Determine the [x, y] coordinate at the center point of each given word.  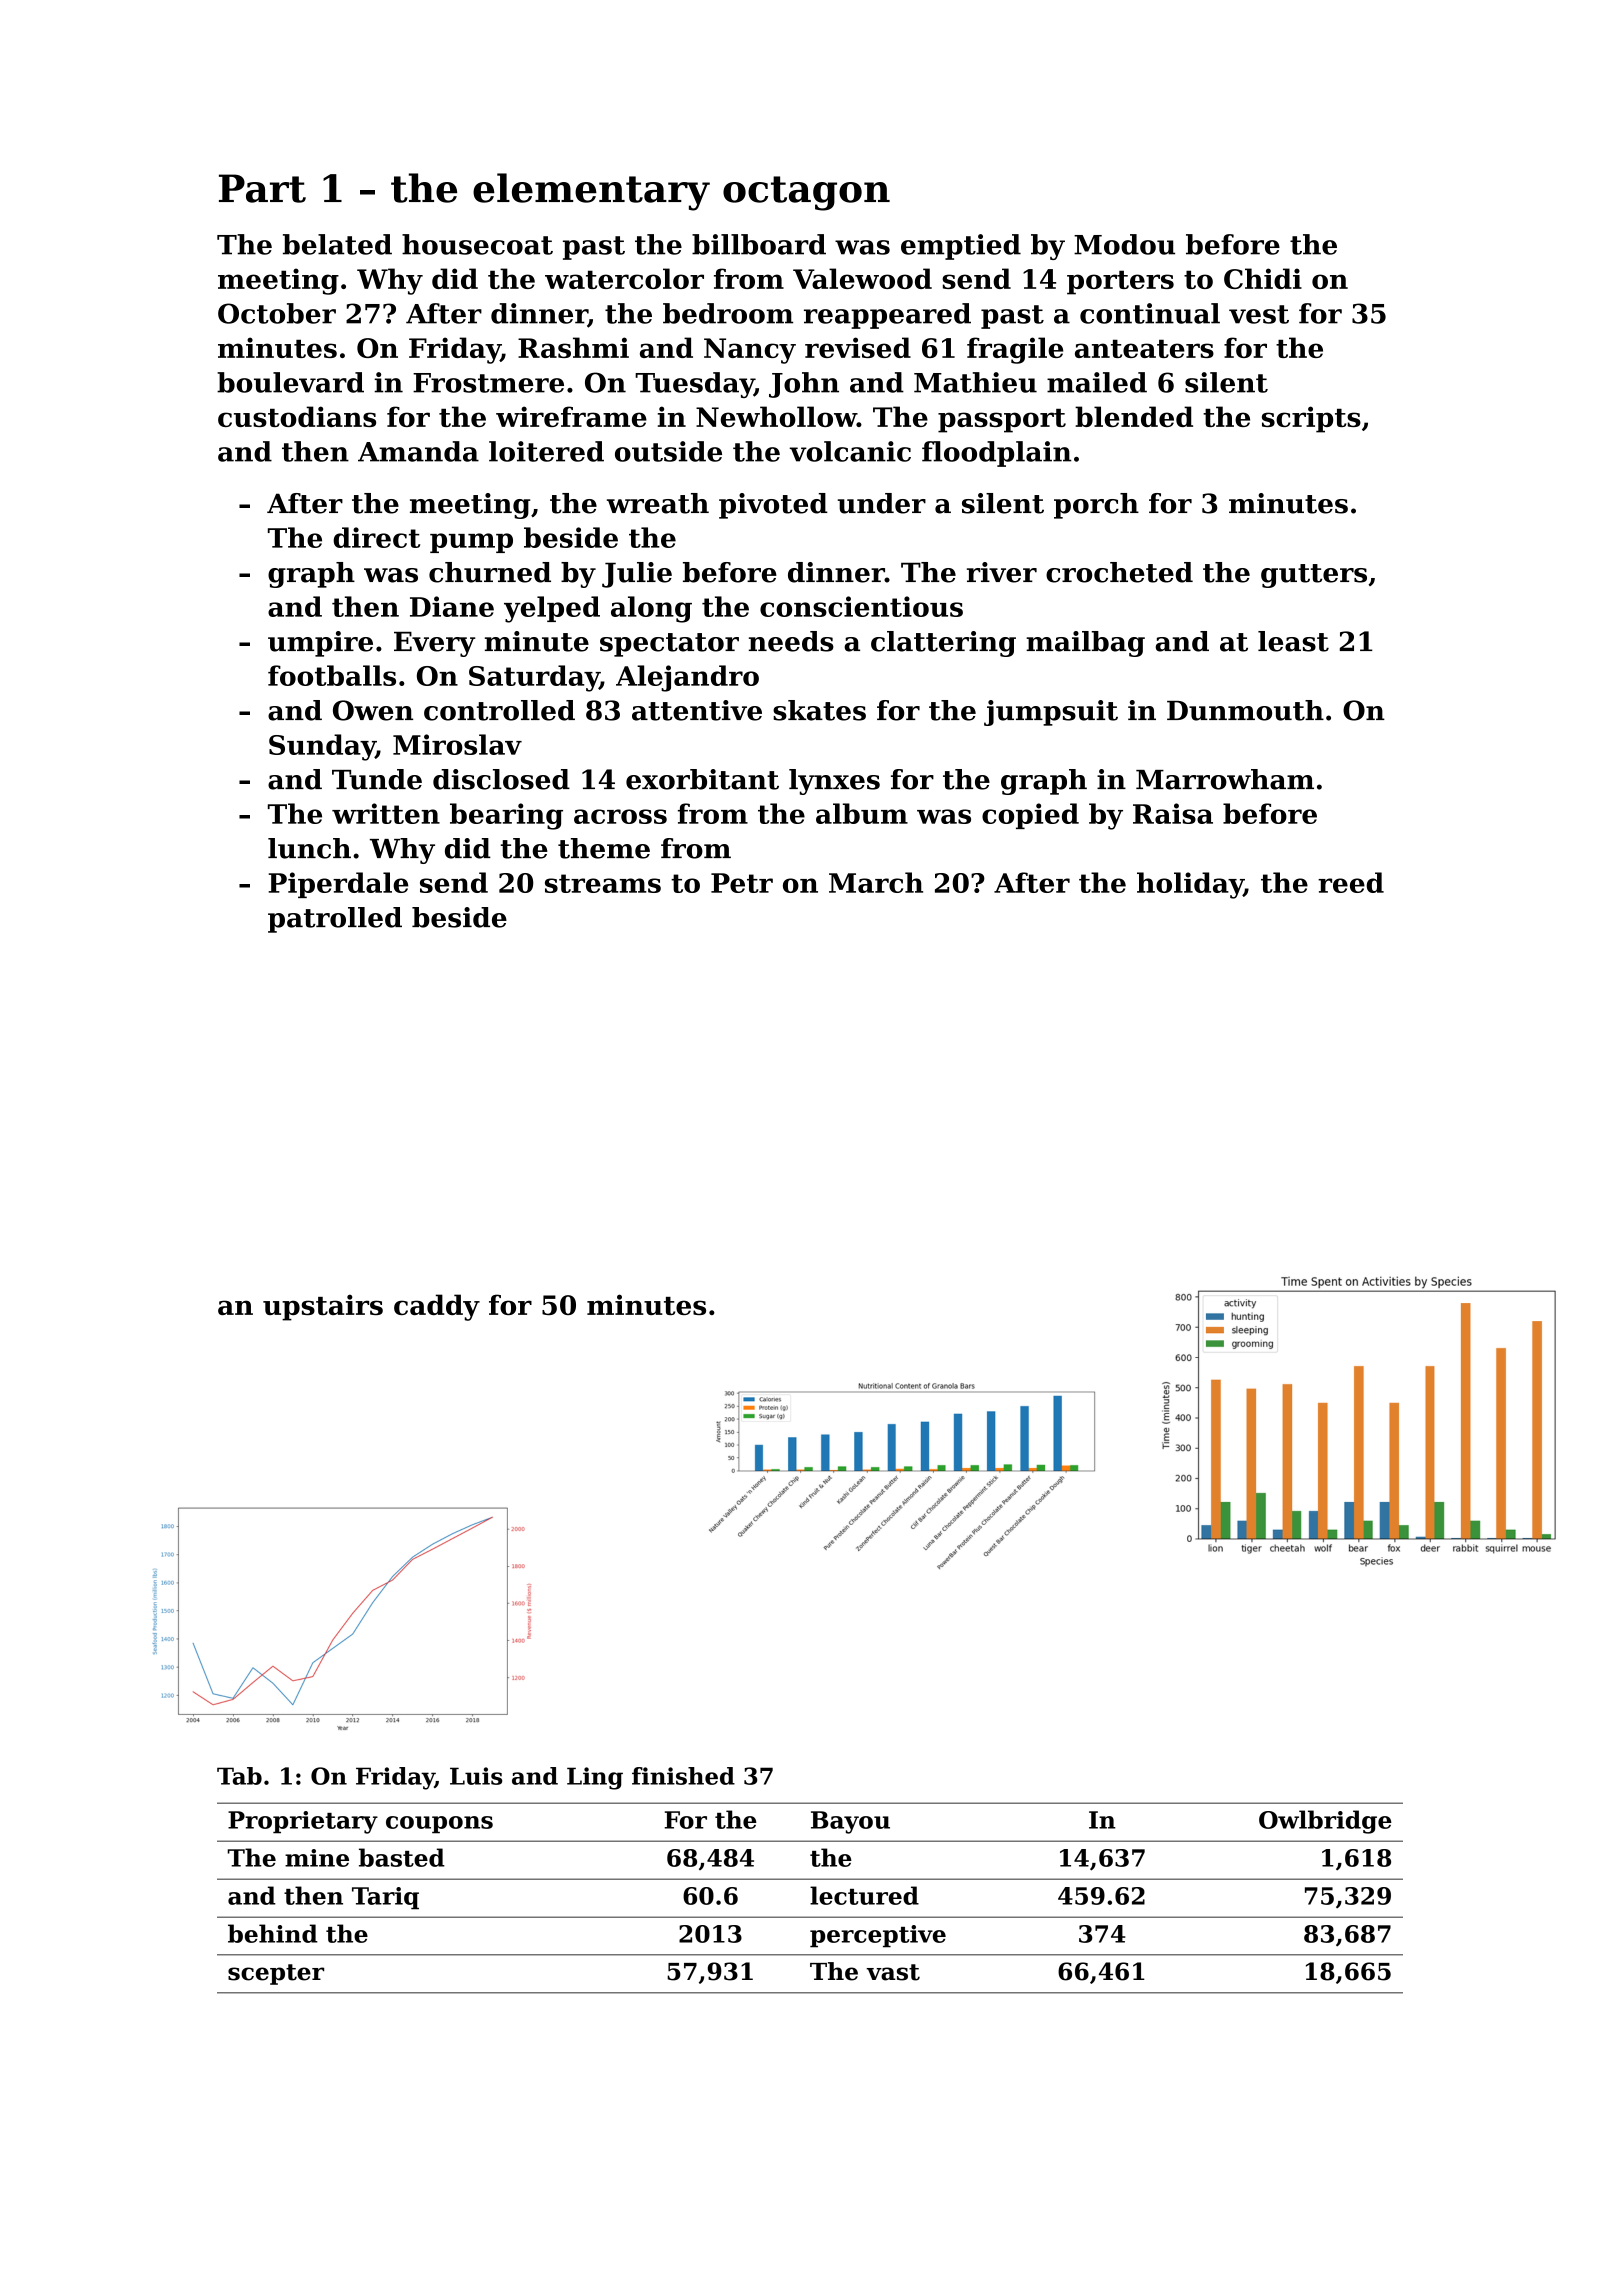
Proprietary [303, 1822]
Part [262, 188]
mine [317, 1858]
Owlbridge [1325, 1822]
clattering [943, 644]
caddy [437, 1307]
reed [1351, 882]
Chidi [1263, 278]
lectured [864, 1895]
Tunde [377, 779]
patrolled [335, 920]
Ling [595, 1778]
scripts [1311, 419]
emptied [961, 247]
